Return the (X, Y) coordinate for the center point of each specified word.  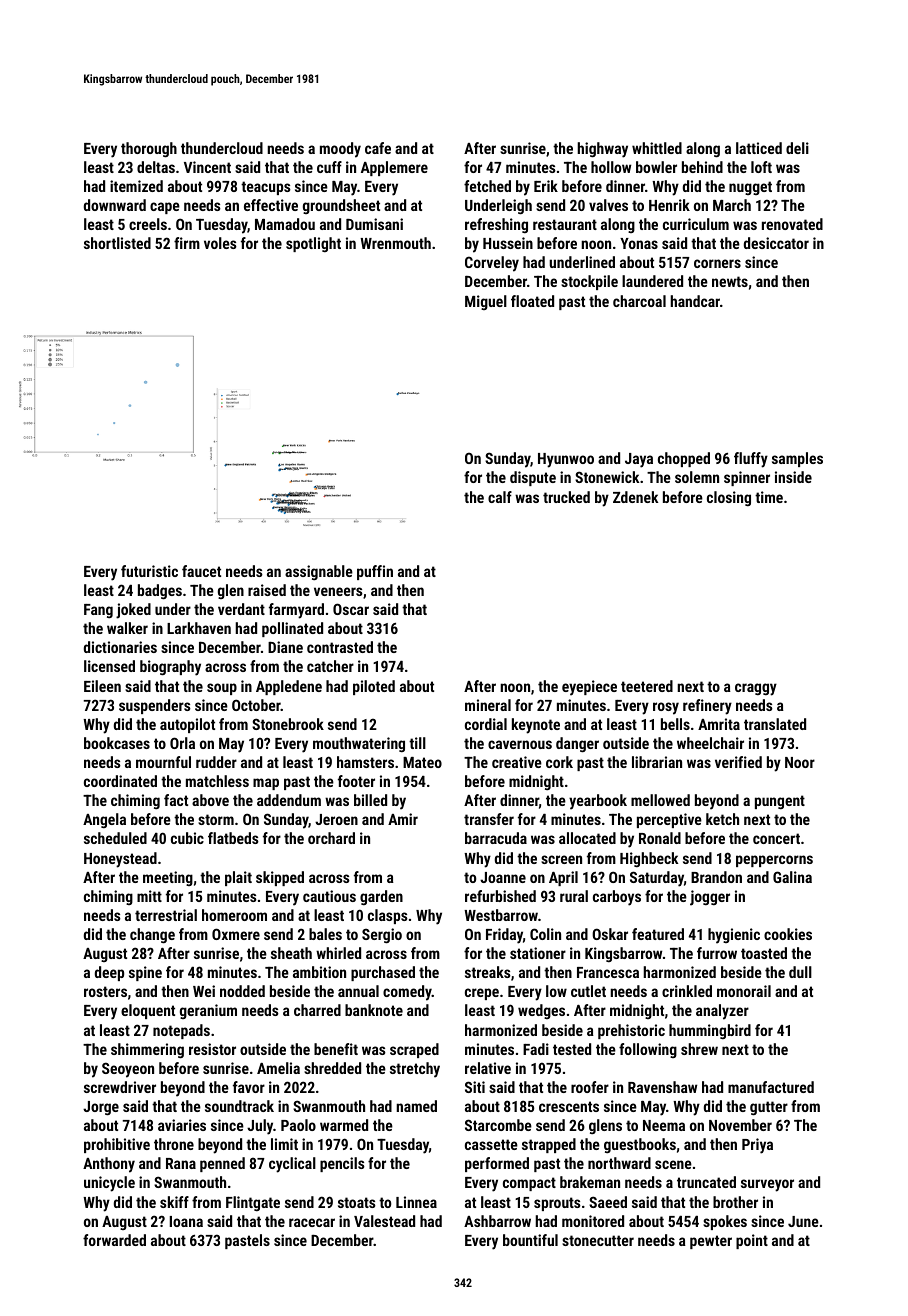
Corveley (492, 264)
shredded (332, 1068)
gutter (769, 1108)
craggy (756, 689)
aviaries (182, 1125)
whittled (657, 148)
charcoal (639, 301)
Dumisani (374, 224)
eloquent (148, 1011)
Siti (475, 1087)
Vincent (207, 167)
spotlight (313, 244)
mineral (488, 705)
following (648, 1050)
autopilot (187, 725)
